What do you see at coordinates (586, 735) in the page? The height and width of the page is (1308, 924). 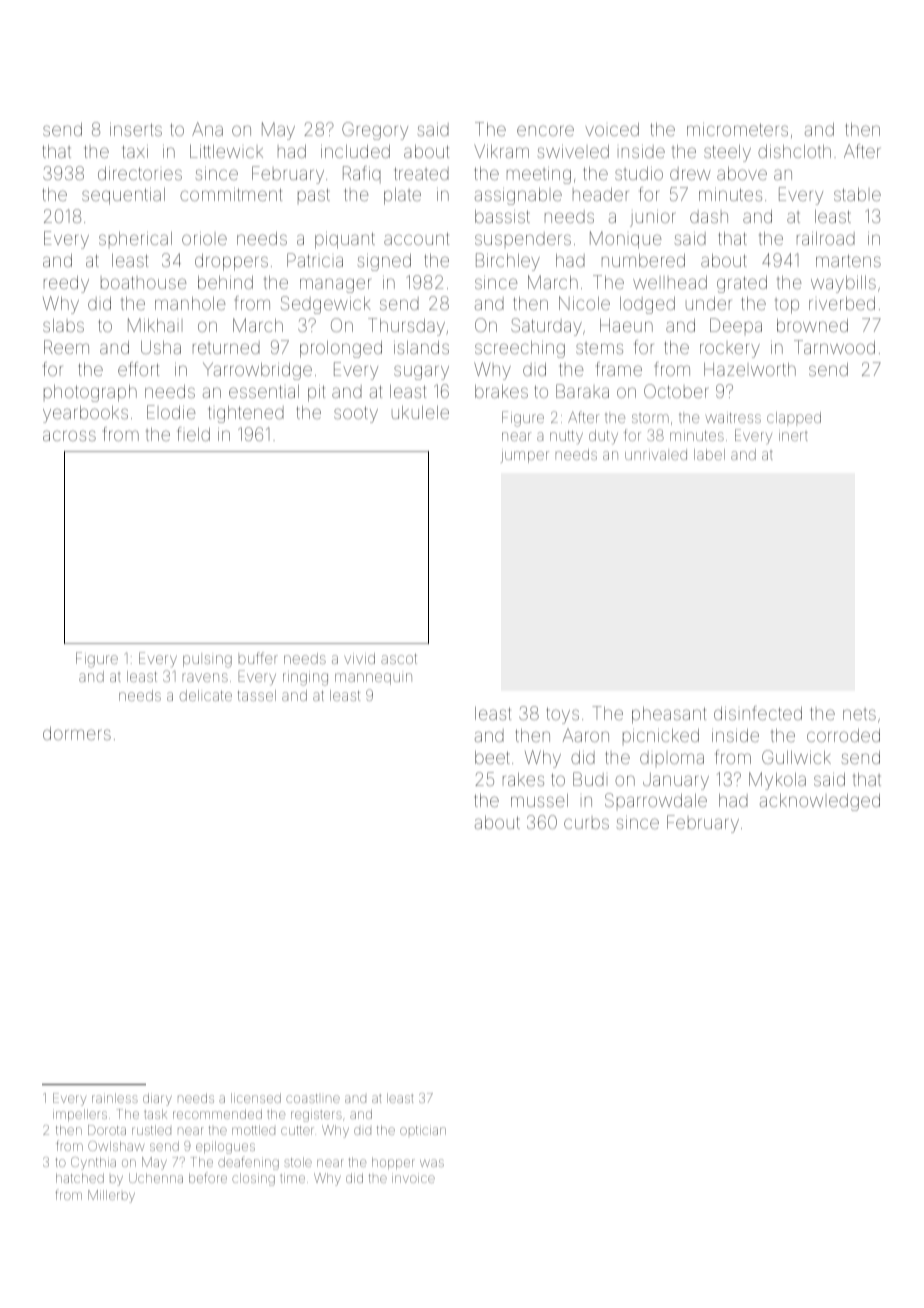 I see `Aaron` at bounding box center [586, 735].
